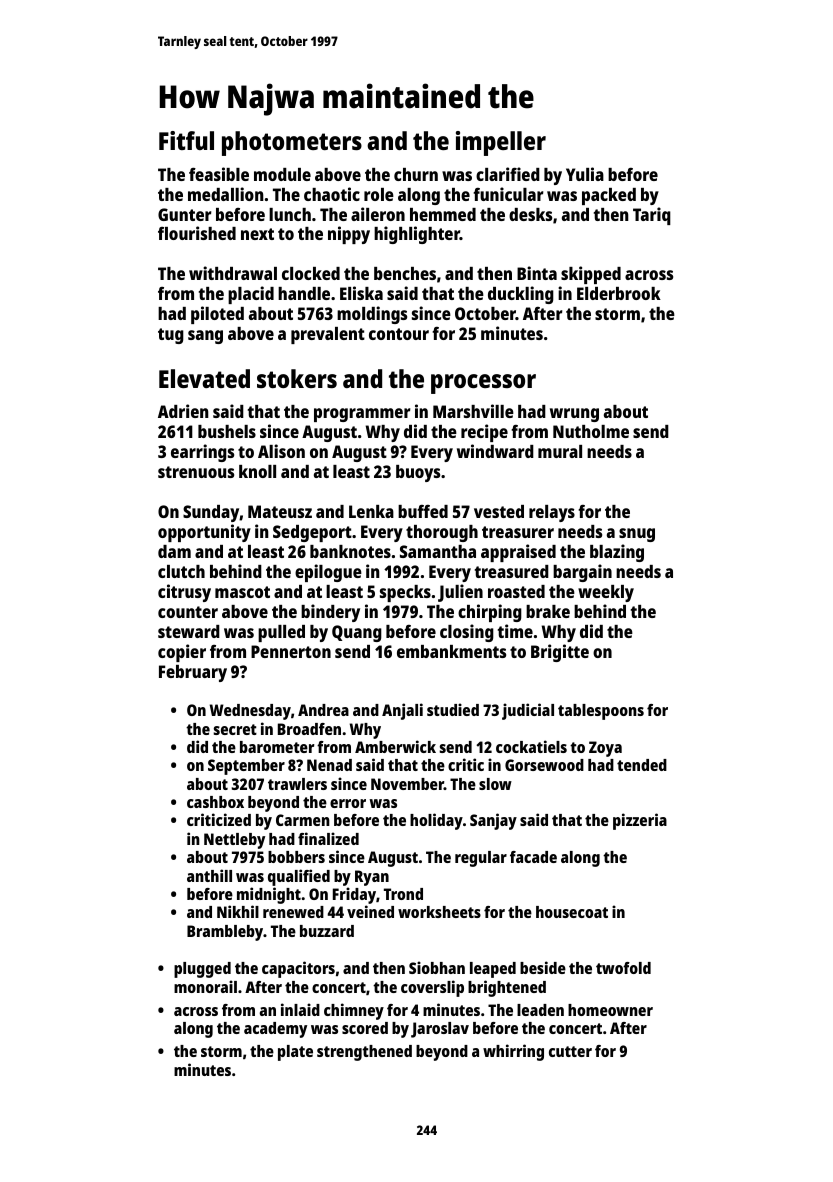 Image resolution: width=833 pixels, height=1182 pixels. Describe the element at coordinates (309, 729) in the screenshot. I see `Broadfen` at that location.
